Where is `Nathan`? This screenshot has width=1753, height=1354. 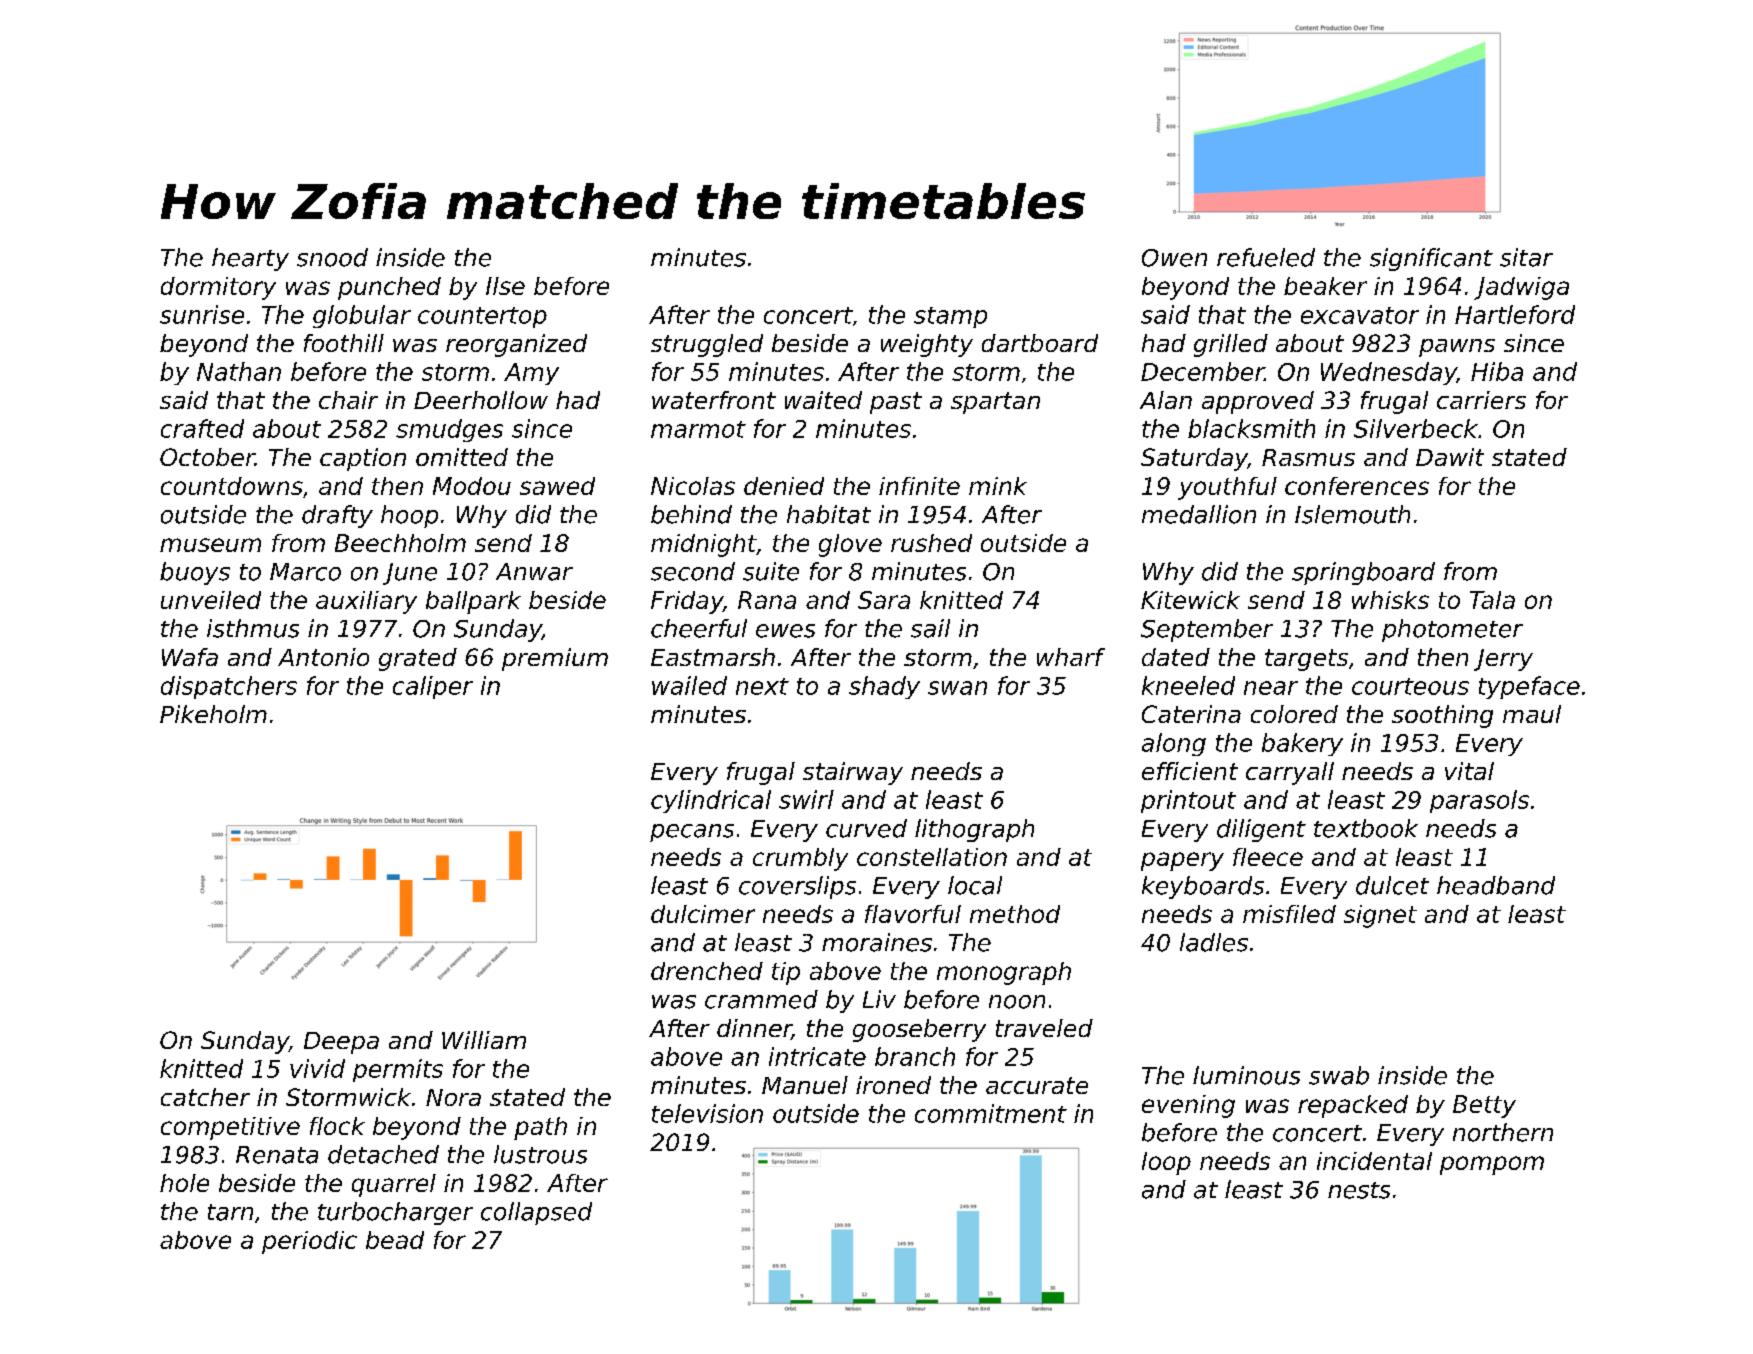
Nathan is located at coordinates (239, 371).
